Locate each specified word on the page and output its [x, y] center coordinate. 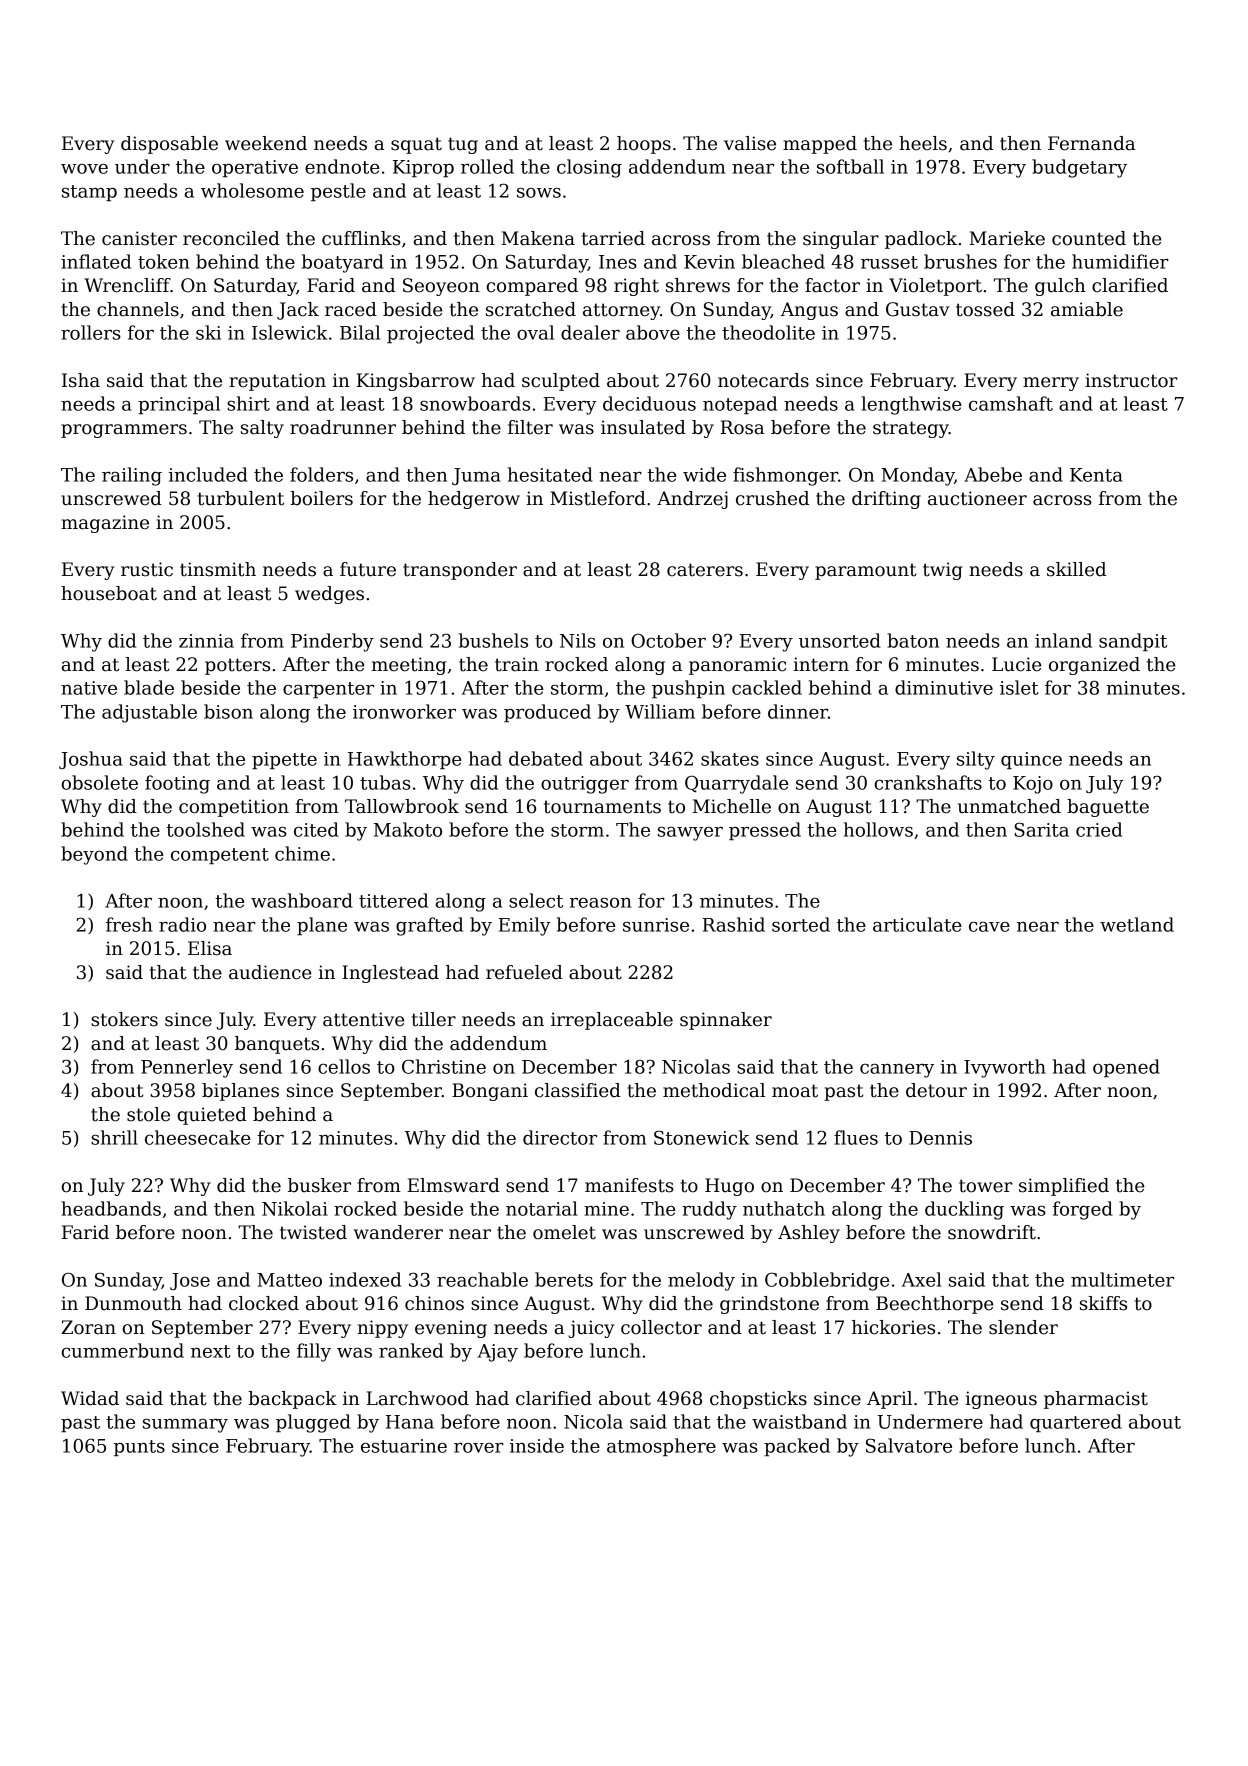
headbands [111, 1208]
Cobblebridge [827, 1281]
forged [1083, 1210]
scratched [531, 309]
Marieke [1007, 238]
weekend [266, 143]
